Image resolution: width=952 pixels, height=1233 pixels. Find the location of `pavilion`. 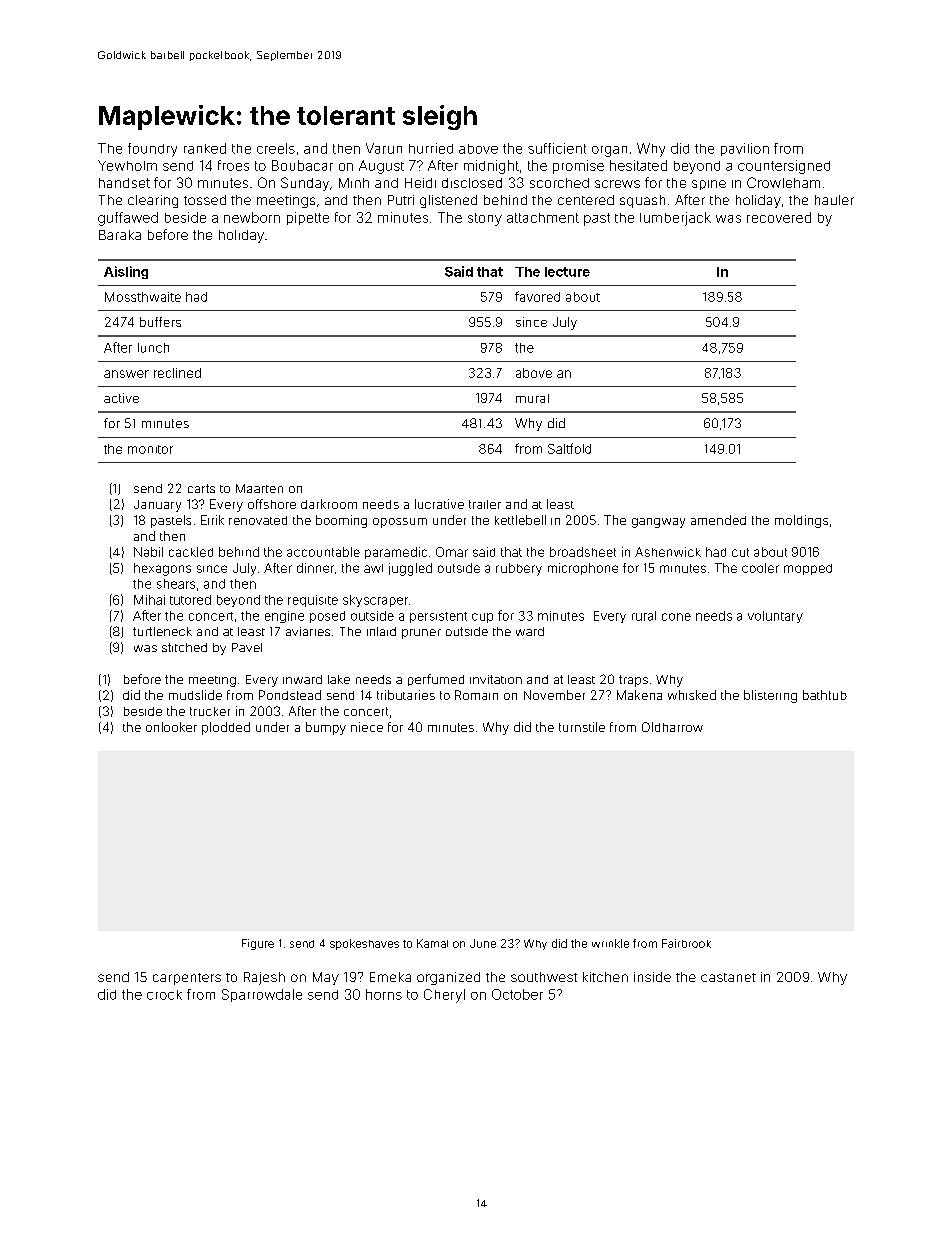

pavilion is located at coordinates (745, 149).
